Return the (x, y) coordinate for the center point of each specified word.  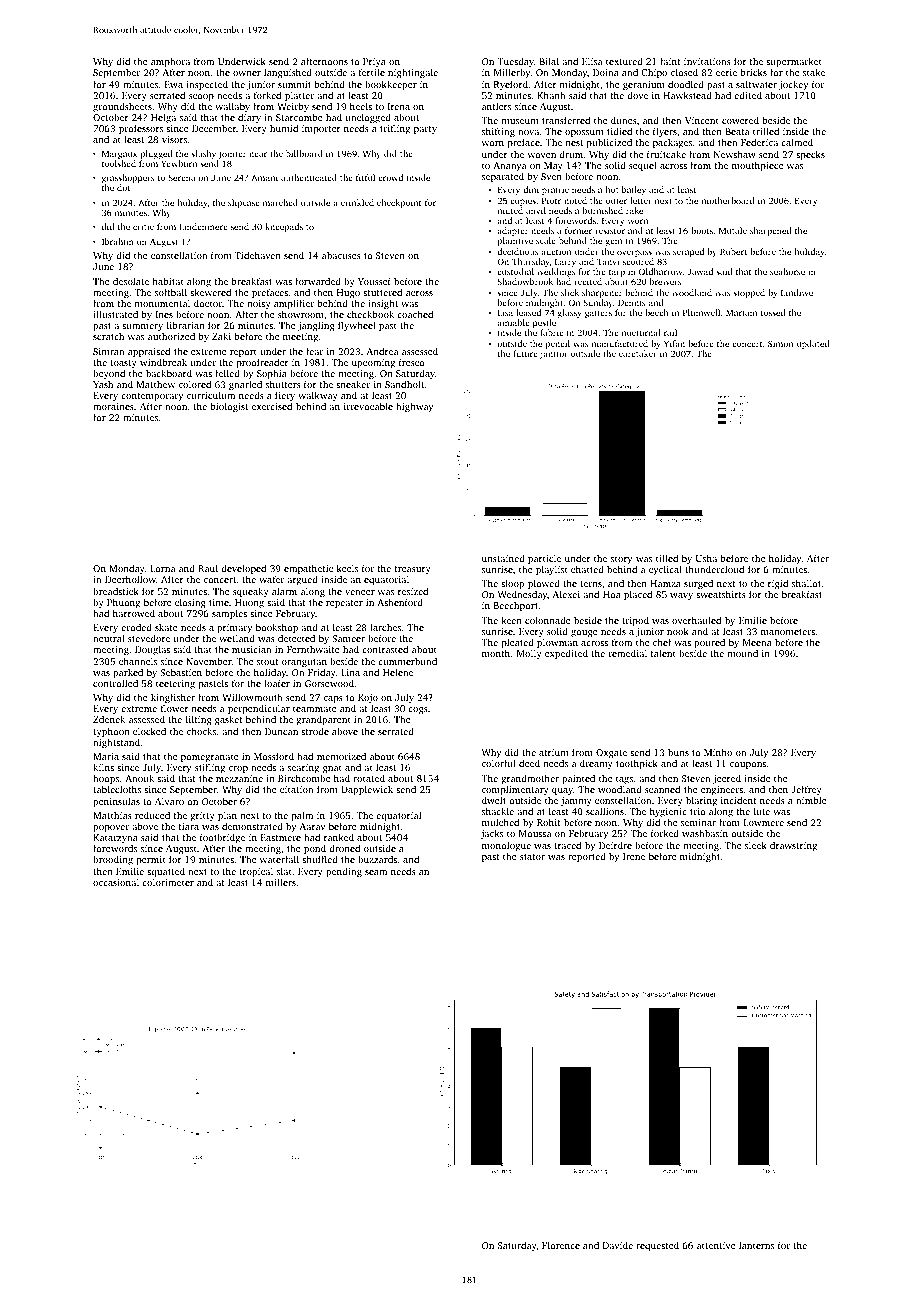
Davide (618, 1245)
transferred (566, 120)
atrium (554, 752)
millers (281, 882)
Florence (561, 1245)
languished (288, 73)
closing (190, 603)
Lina (350, 672)
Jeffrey (806, 790)
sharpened (770, 231)
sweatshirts (721, 594)
